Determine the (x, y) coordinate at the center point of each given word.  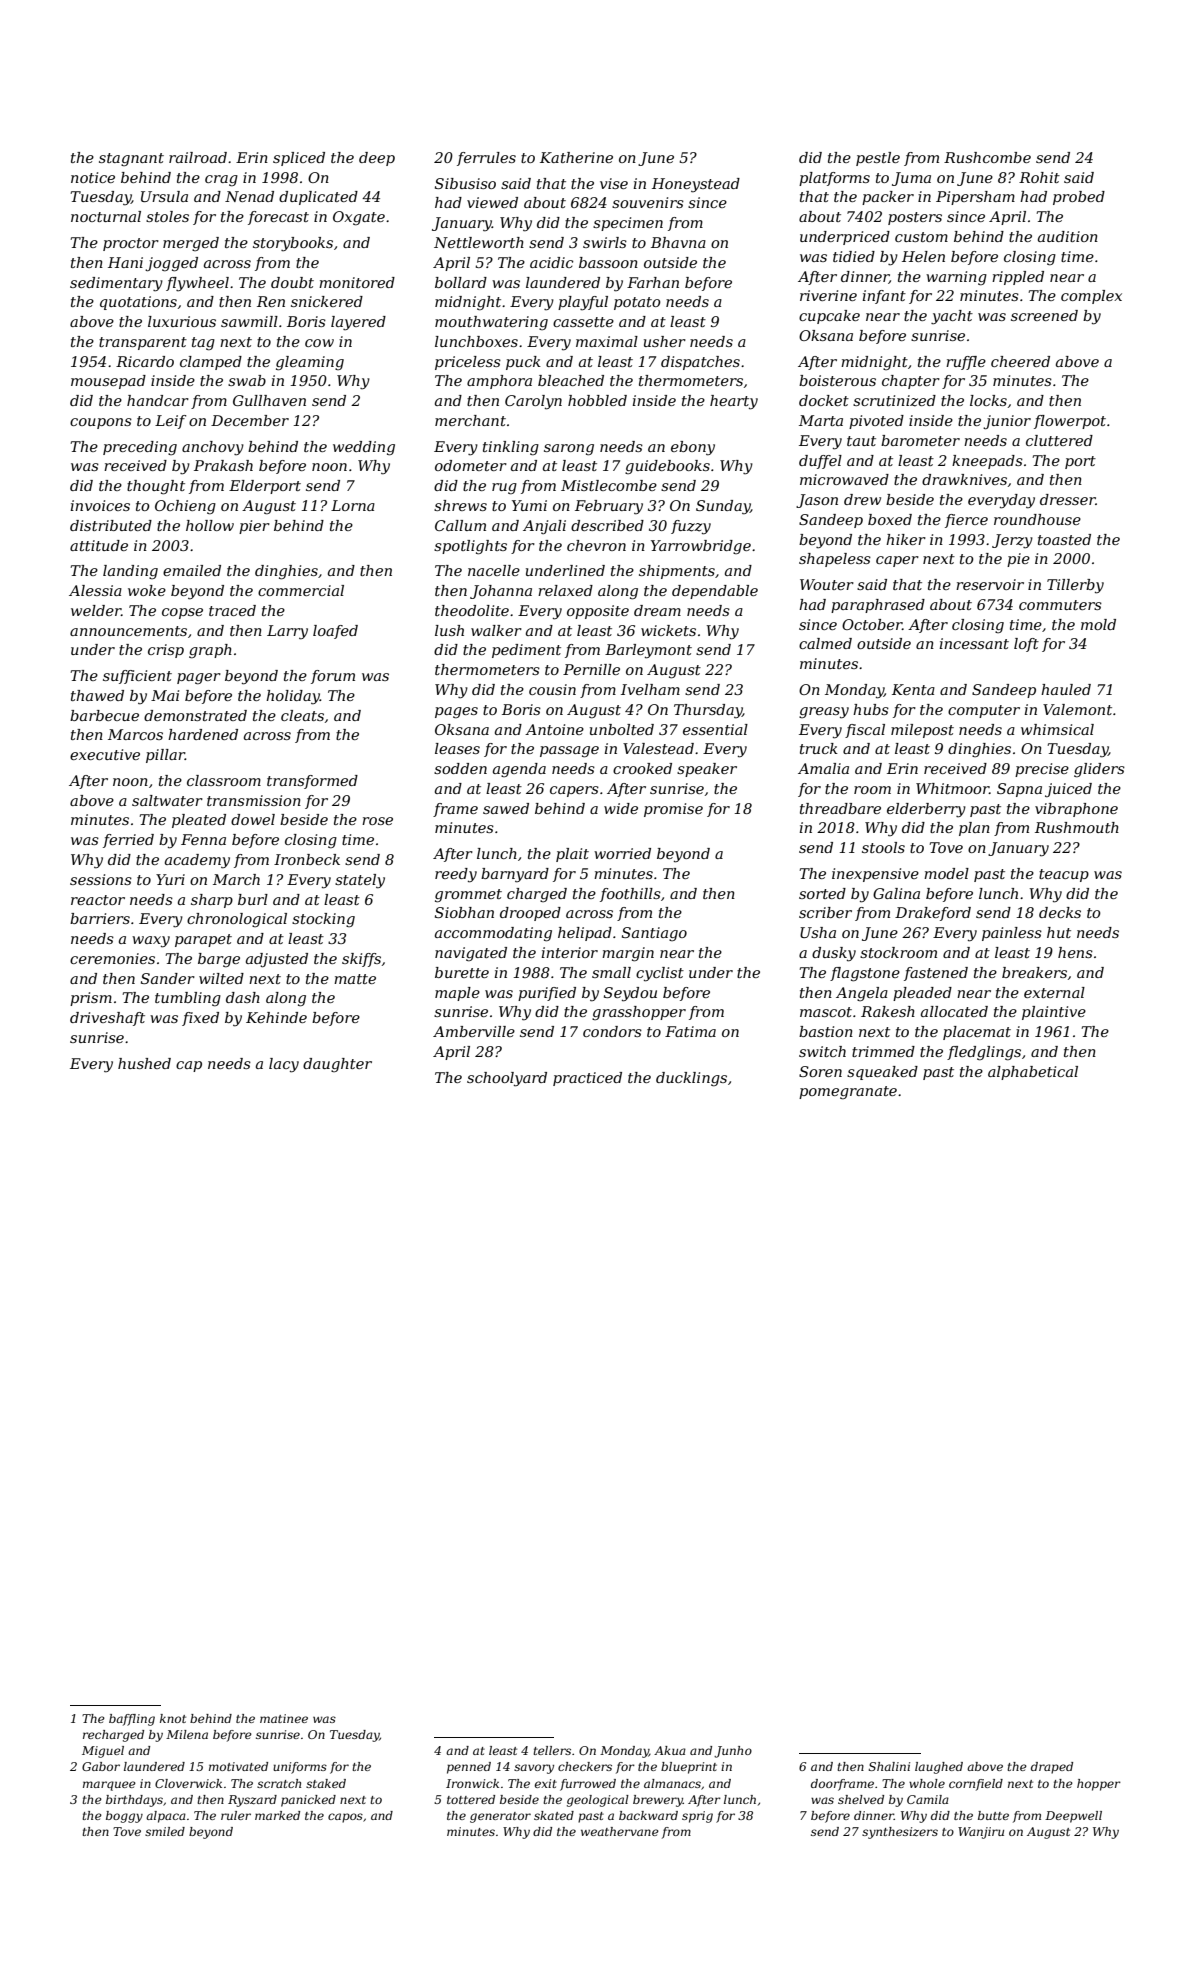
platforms (834, 179)
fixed (200, 1019)
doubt (292, 282)
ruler (236, 1815)
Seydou (630, 994)
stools (883, 847)
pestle (878, 159)
